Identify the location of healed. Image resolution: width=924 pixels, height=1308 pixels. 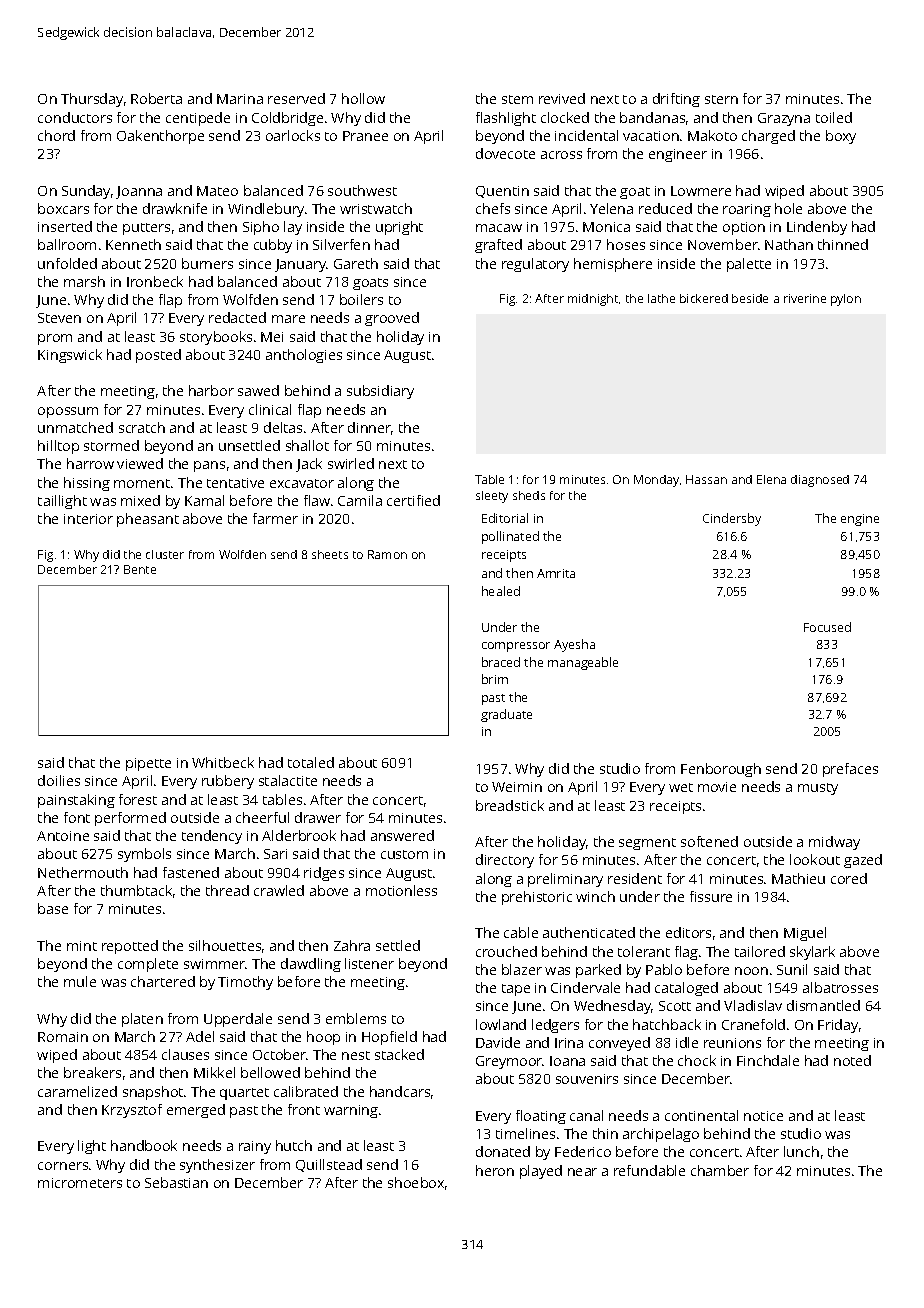
(501, 591).
